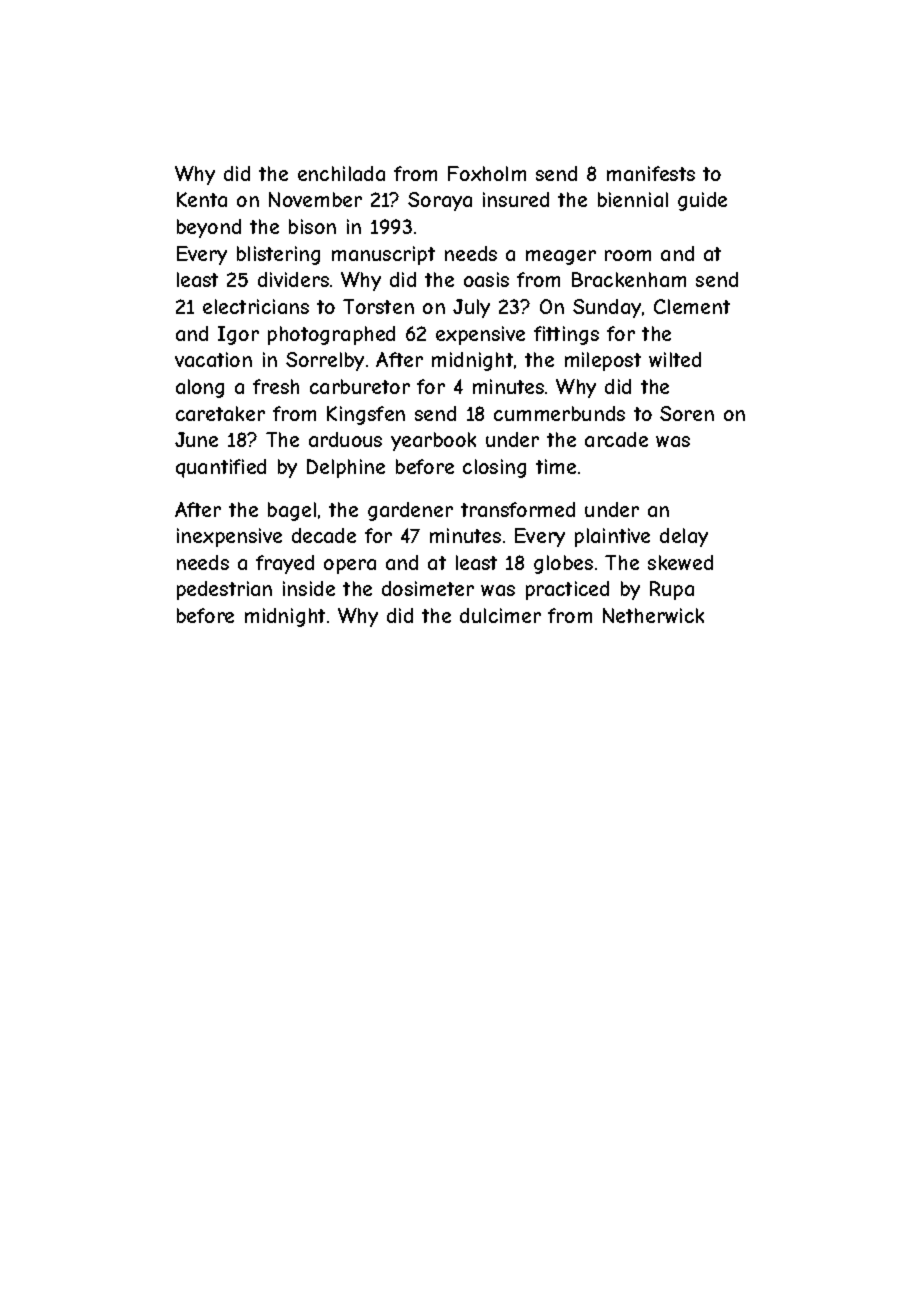 The image size is (924, 1311). I want to click on June, so click(196, 439).
